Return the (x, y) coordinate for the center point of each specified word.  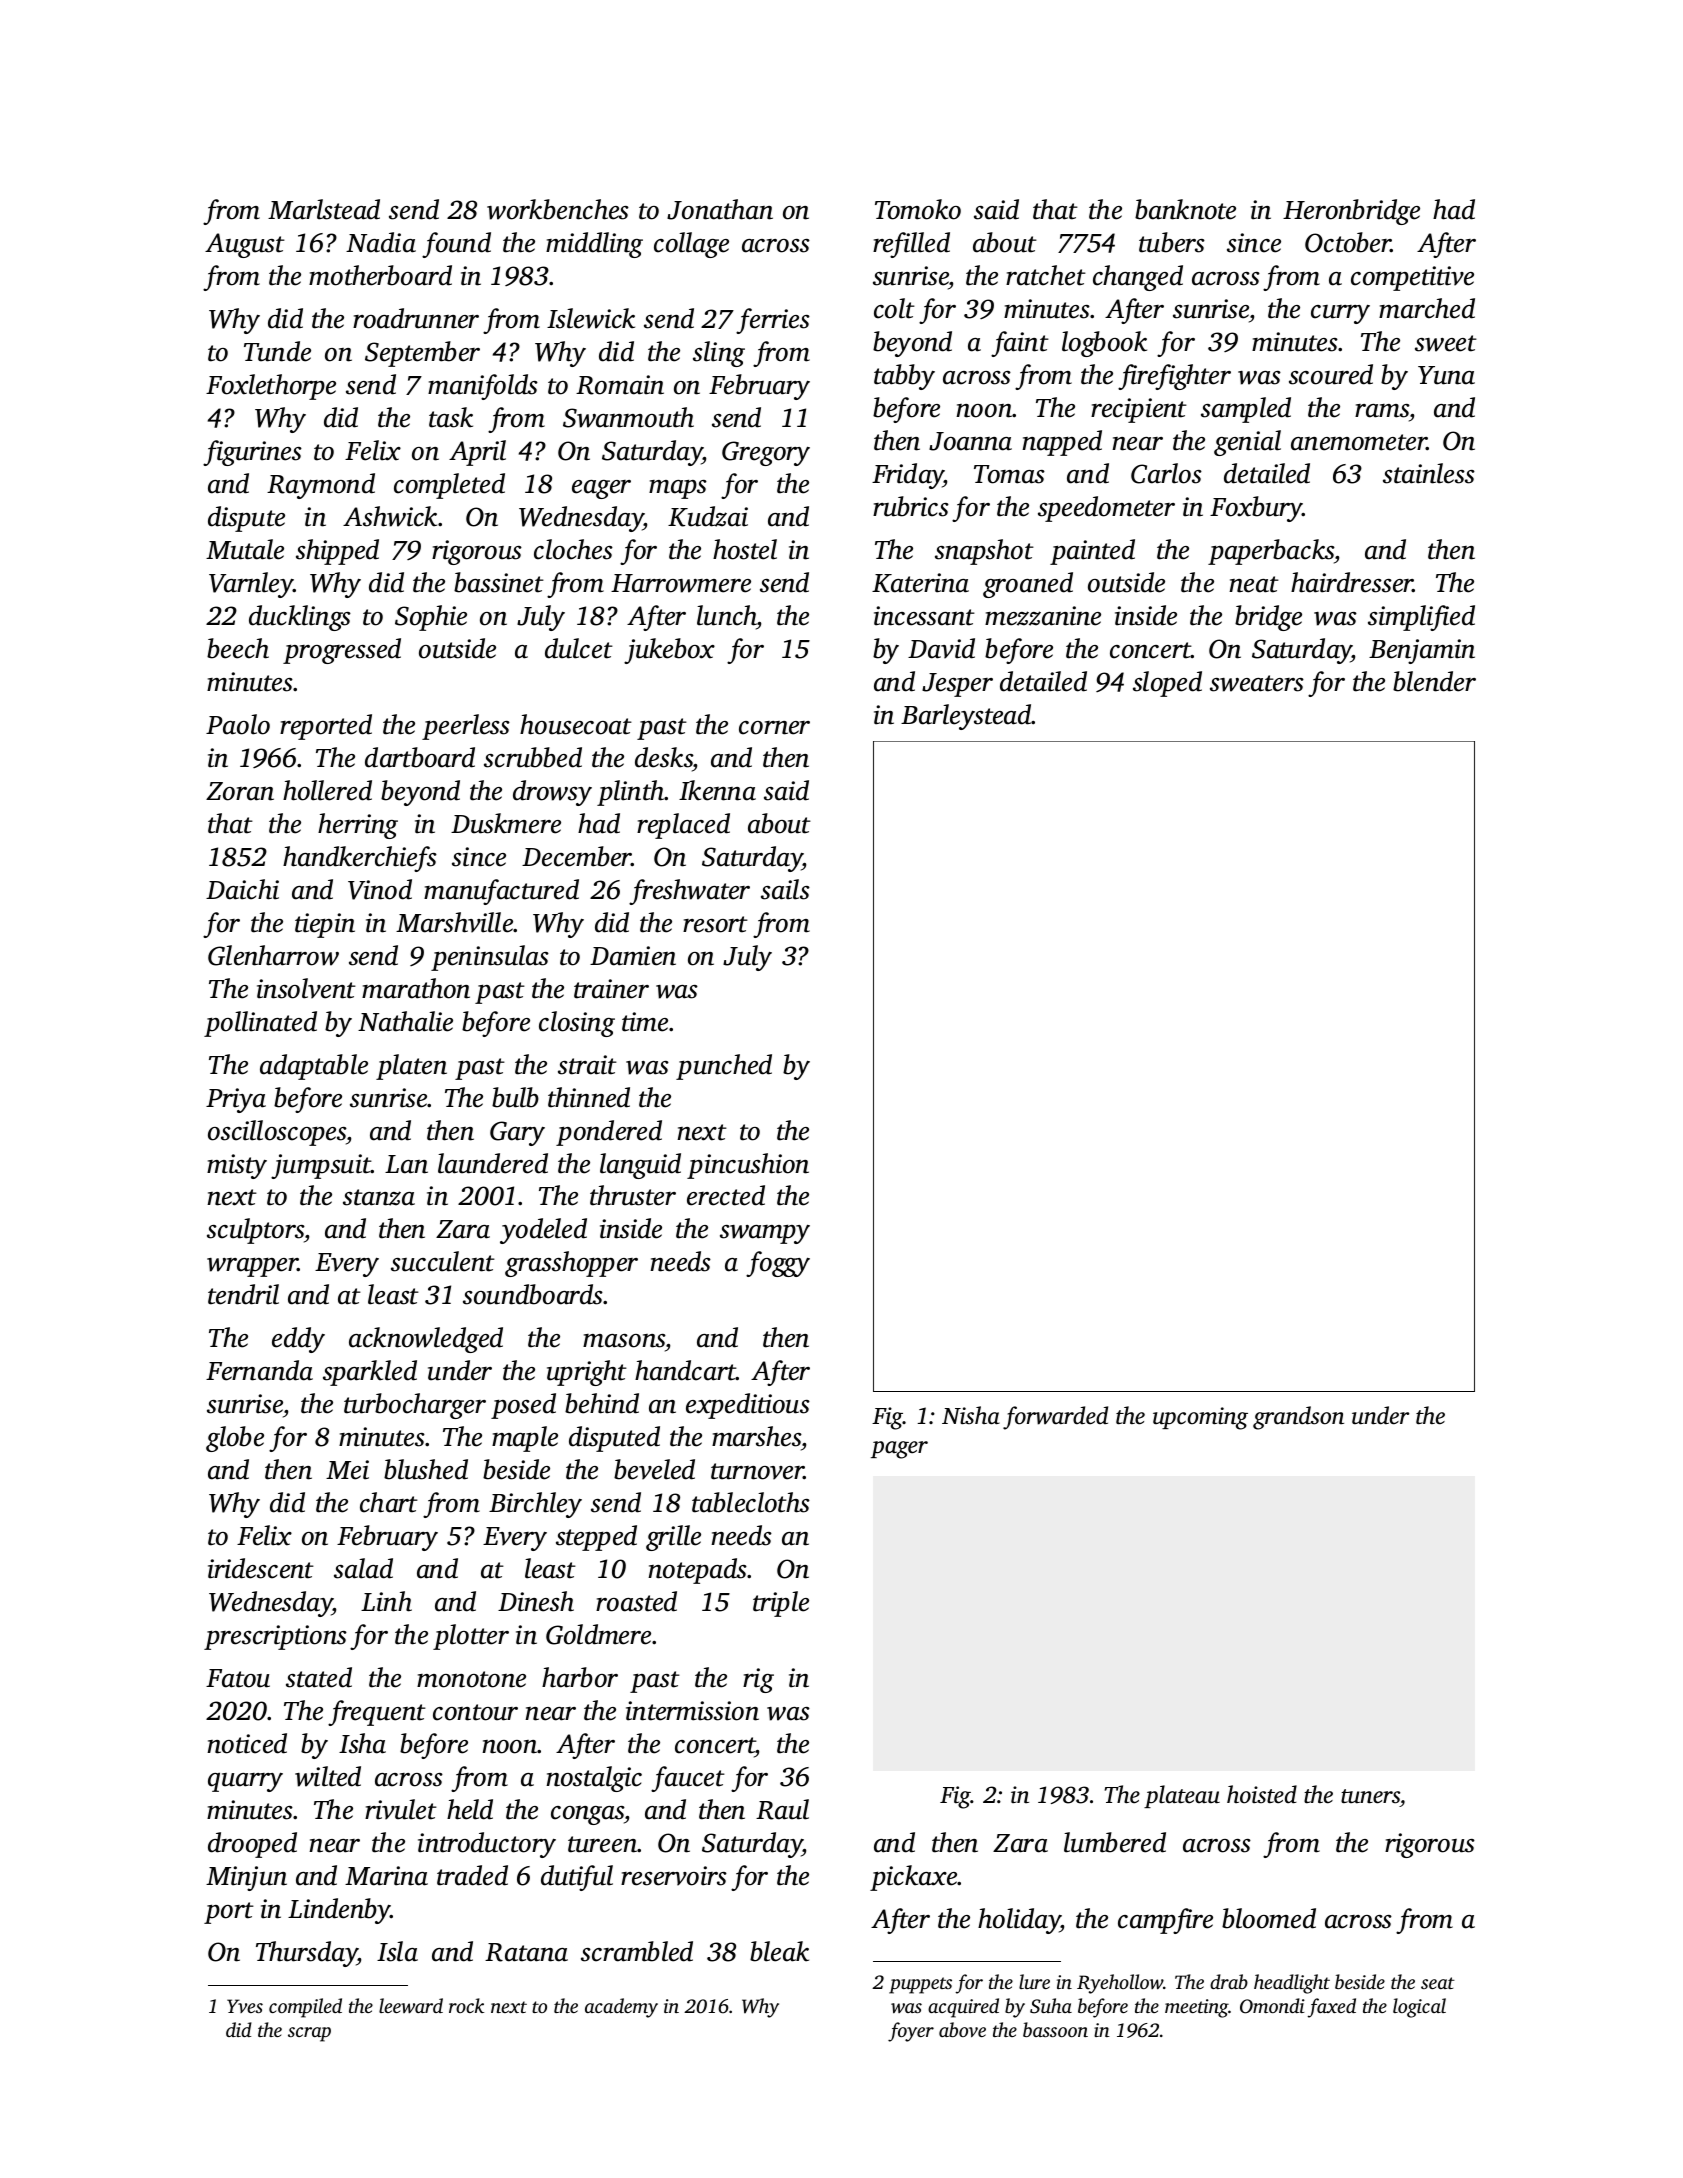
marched (1427, 308)
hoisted (1262, 1794)
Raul (782, 1809)
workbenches (558, 209)
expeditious (748, 1406)
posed (523, 1406)
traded (472, 1875)
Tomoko (918, 209)
